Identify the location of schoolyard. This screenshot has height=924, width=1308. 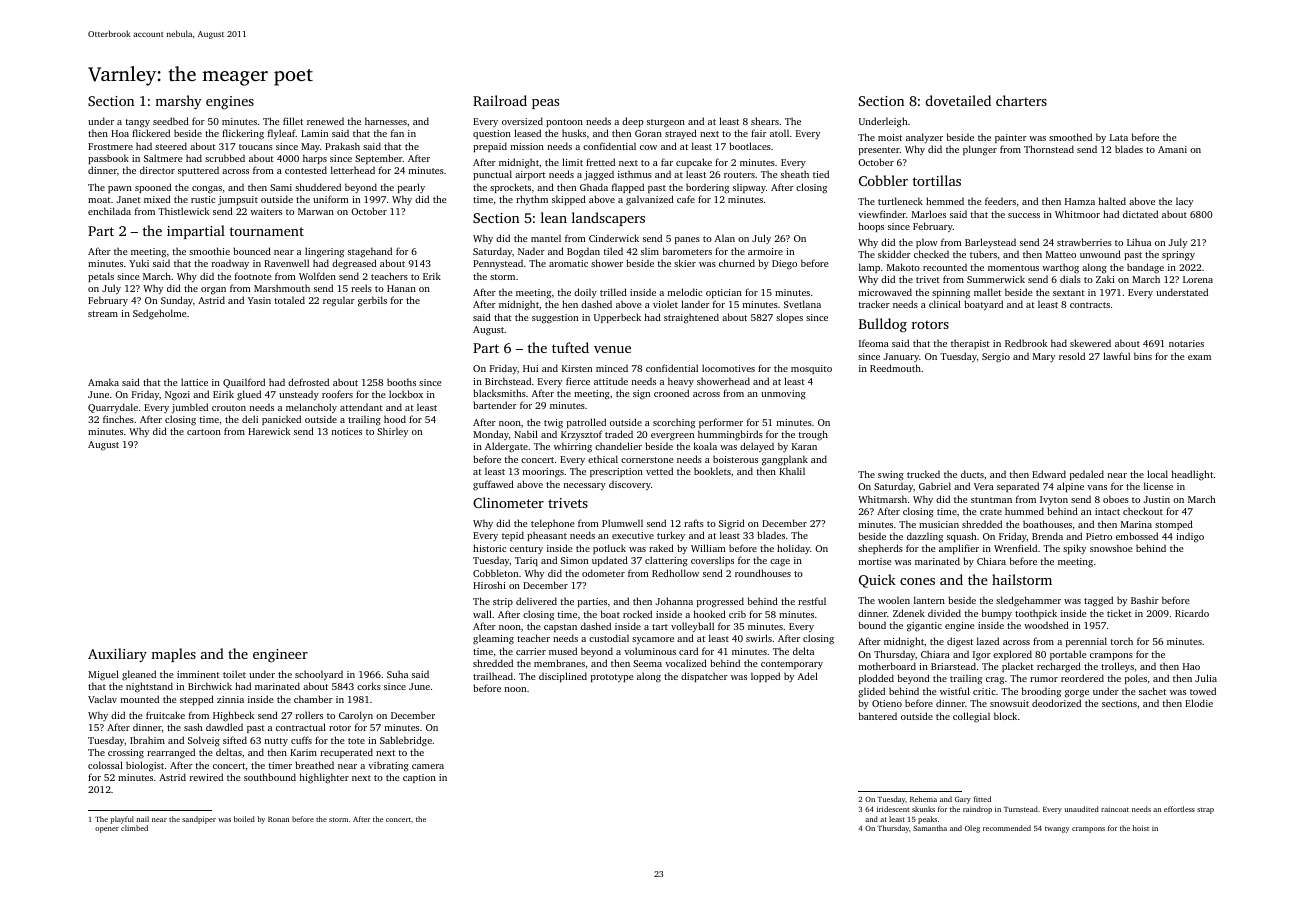
(319, 675).
